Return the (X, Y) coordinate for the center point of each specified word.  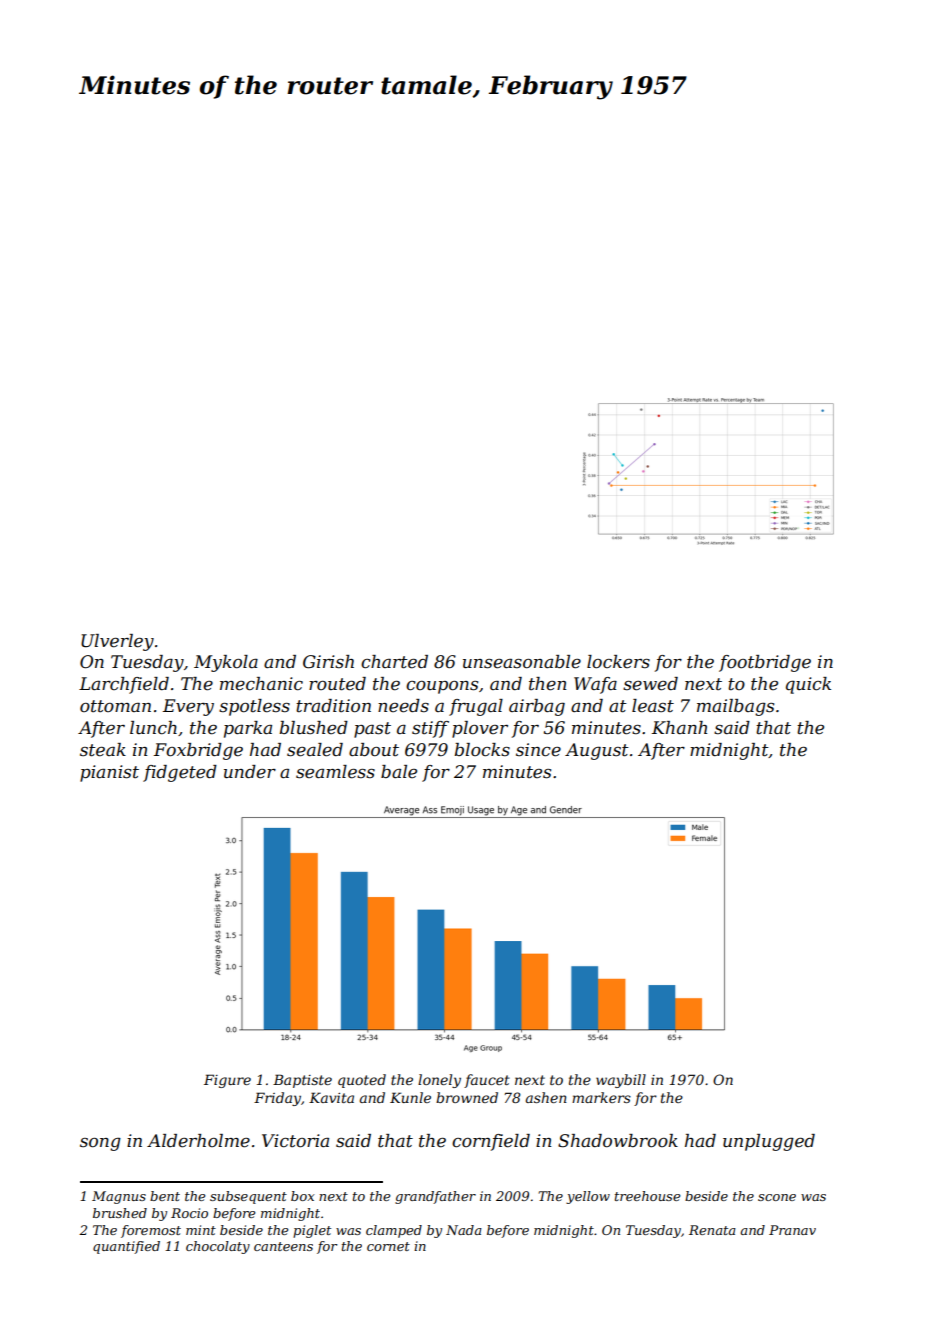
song (100, 1144)
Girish (328, 662)
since (538, 750)
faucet (487, 1081)
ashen (546, 1097)
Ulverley (117, 642)
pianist (109, 773)
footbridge (765, 663)
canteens (283, 1246)
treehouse (647, 1196)
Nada (464, 1230)
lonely (439, 1081)
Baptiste (302, 1081)
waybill (621, 1081)
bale (399, 771)
